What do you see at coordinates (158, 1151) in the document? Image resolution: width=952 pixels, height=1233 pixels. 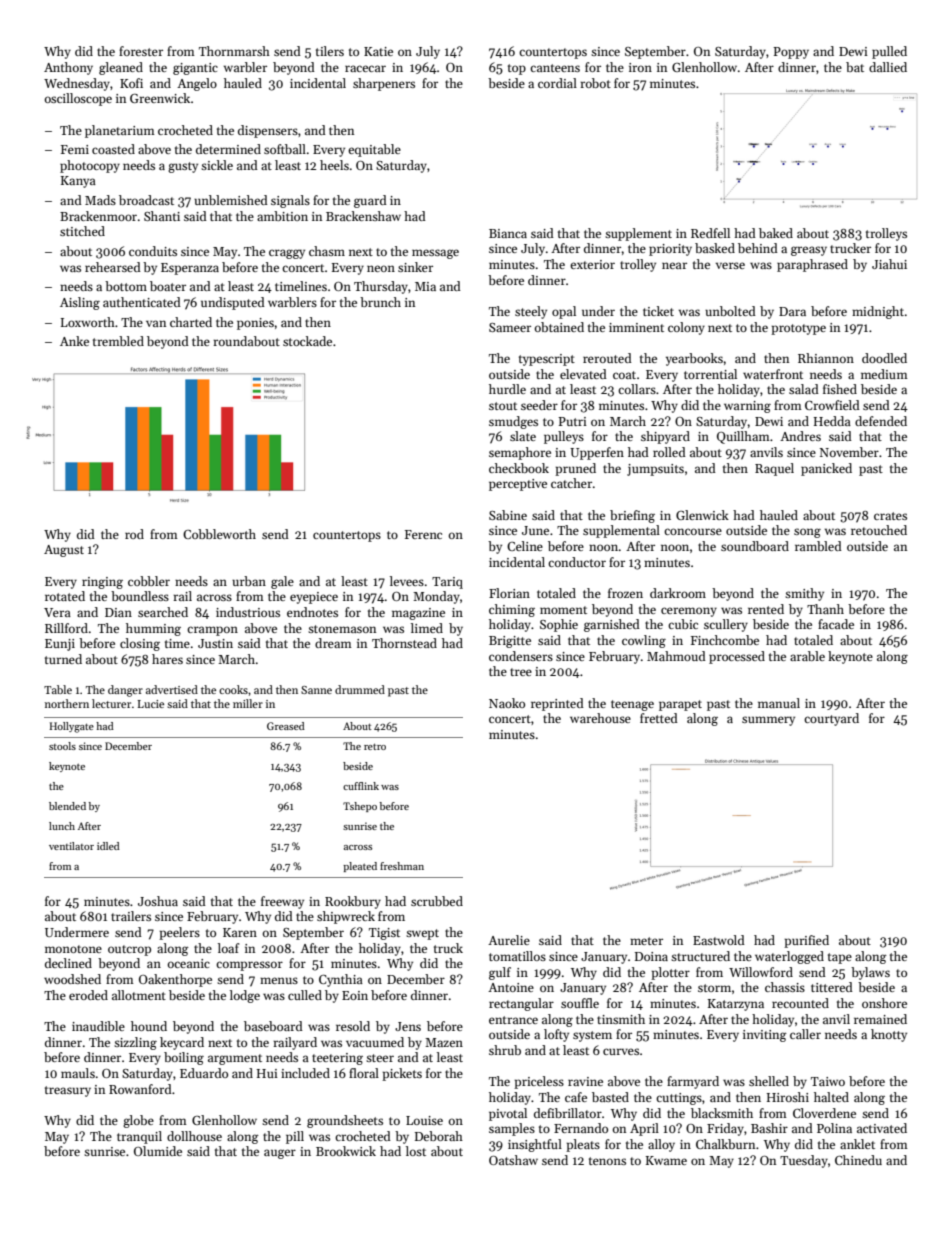 I see `Olumide` at bounding box center [158, 1151].
